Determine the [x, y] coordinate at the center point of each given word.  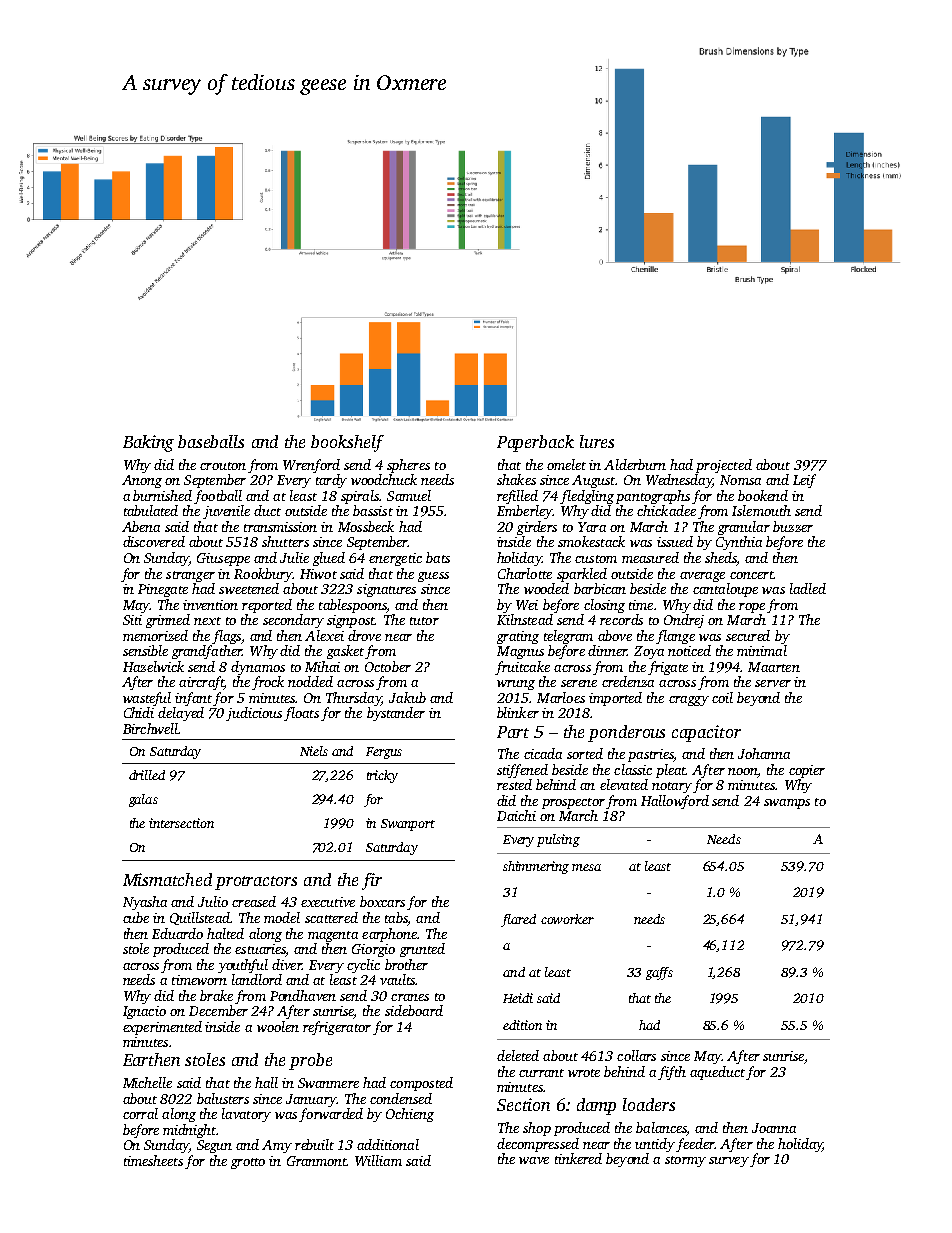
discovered [154, 541]
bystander [396, 714]
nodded [310, 681]
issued [675, 541]
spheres [408, 466]
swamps [787, 804]
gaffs [659, 973]
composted [421, 1084]
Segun [214, 1146]
